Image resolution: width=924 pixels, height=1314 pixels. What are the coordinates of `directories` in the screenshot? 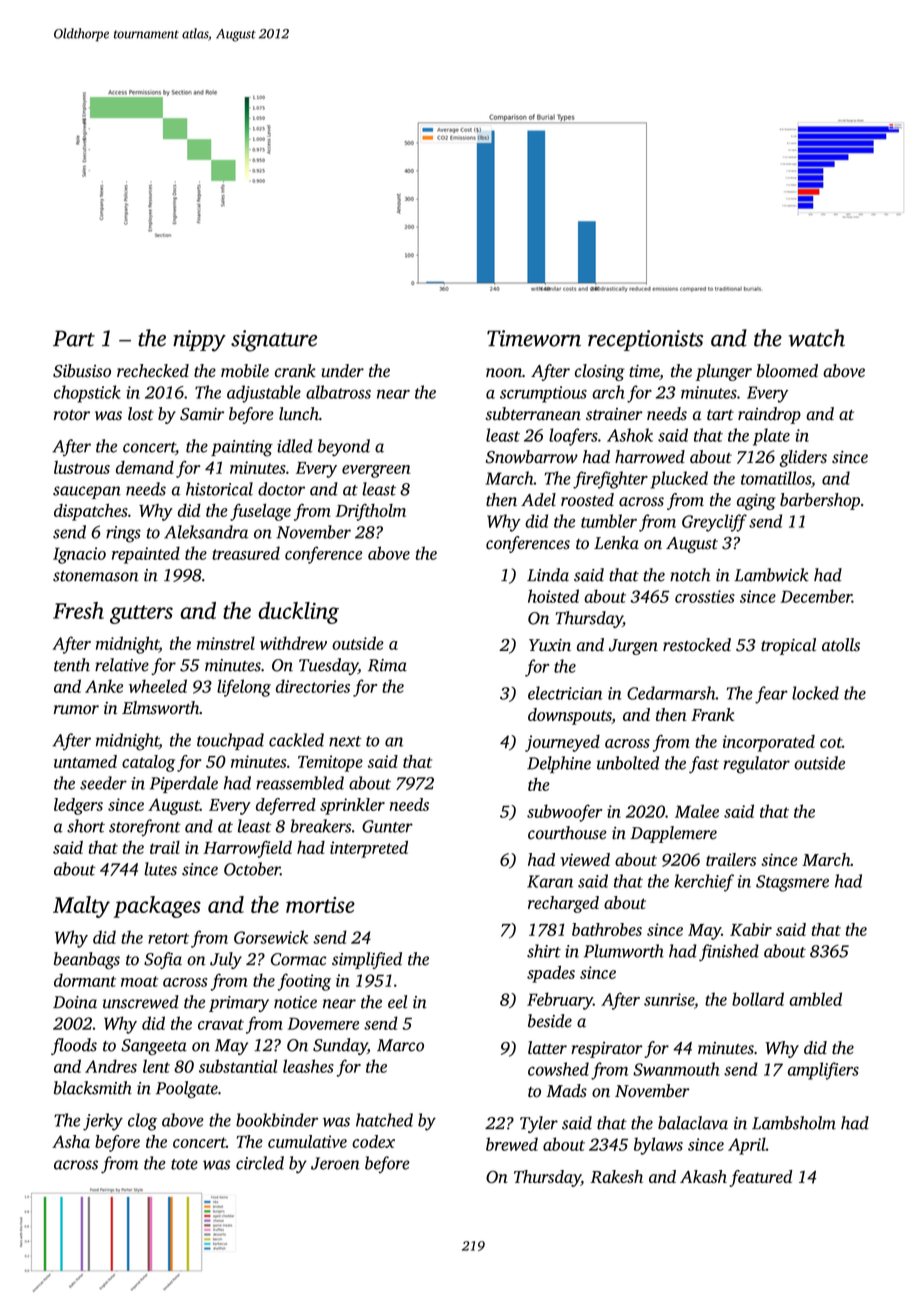 It's located at (313, 686).
